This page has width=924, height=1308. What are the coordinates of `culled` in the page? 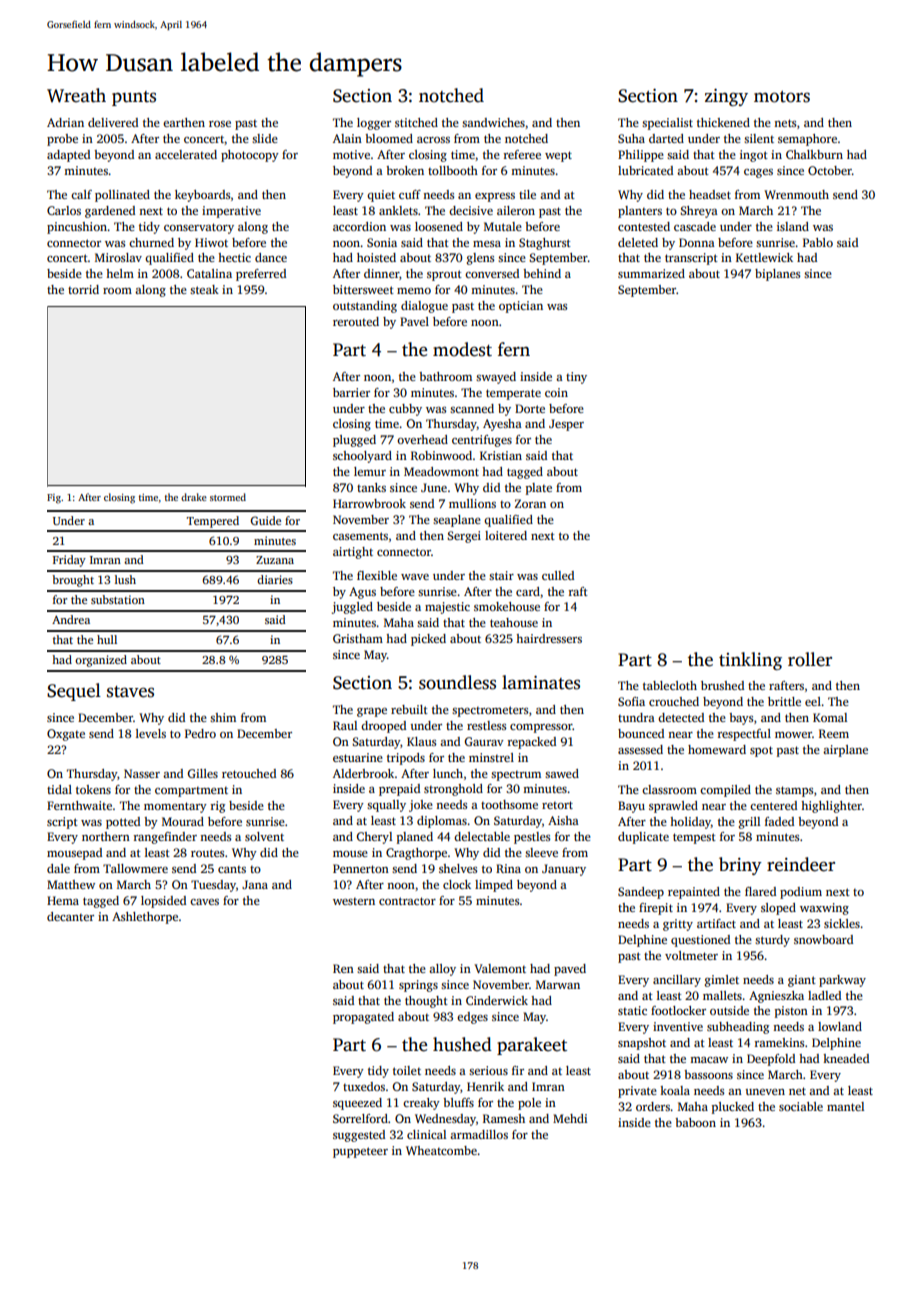 It's located at (558, 575).
